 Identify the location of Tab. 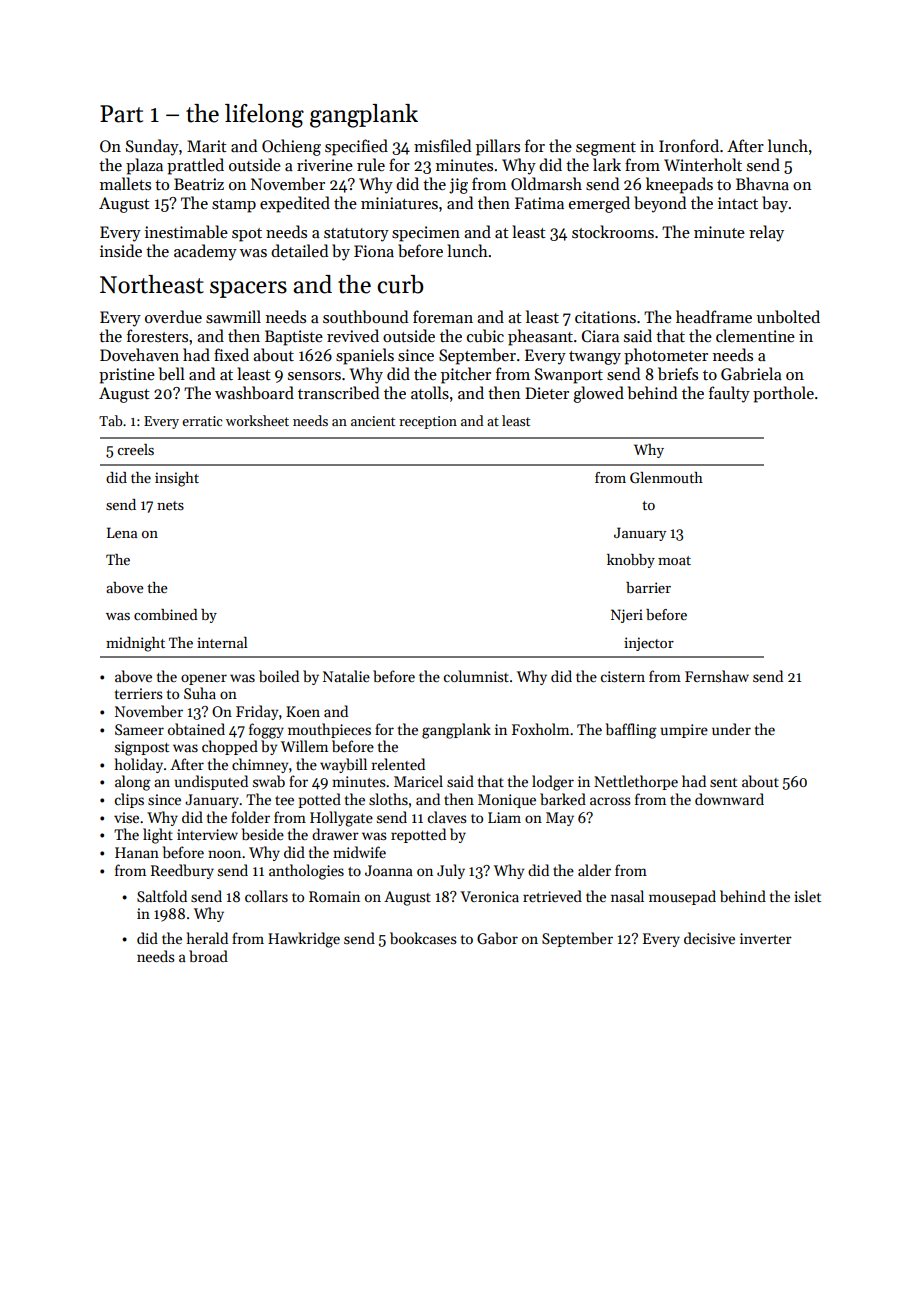
(110, 420).
